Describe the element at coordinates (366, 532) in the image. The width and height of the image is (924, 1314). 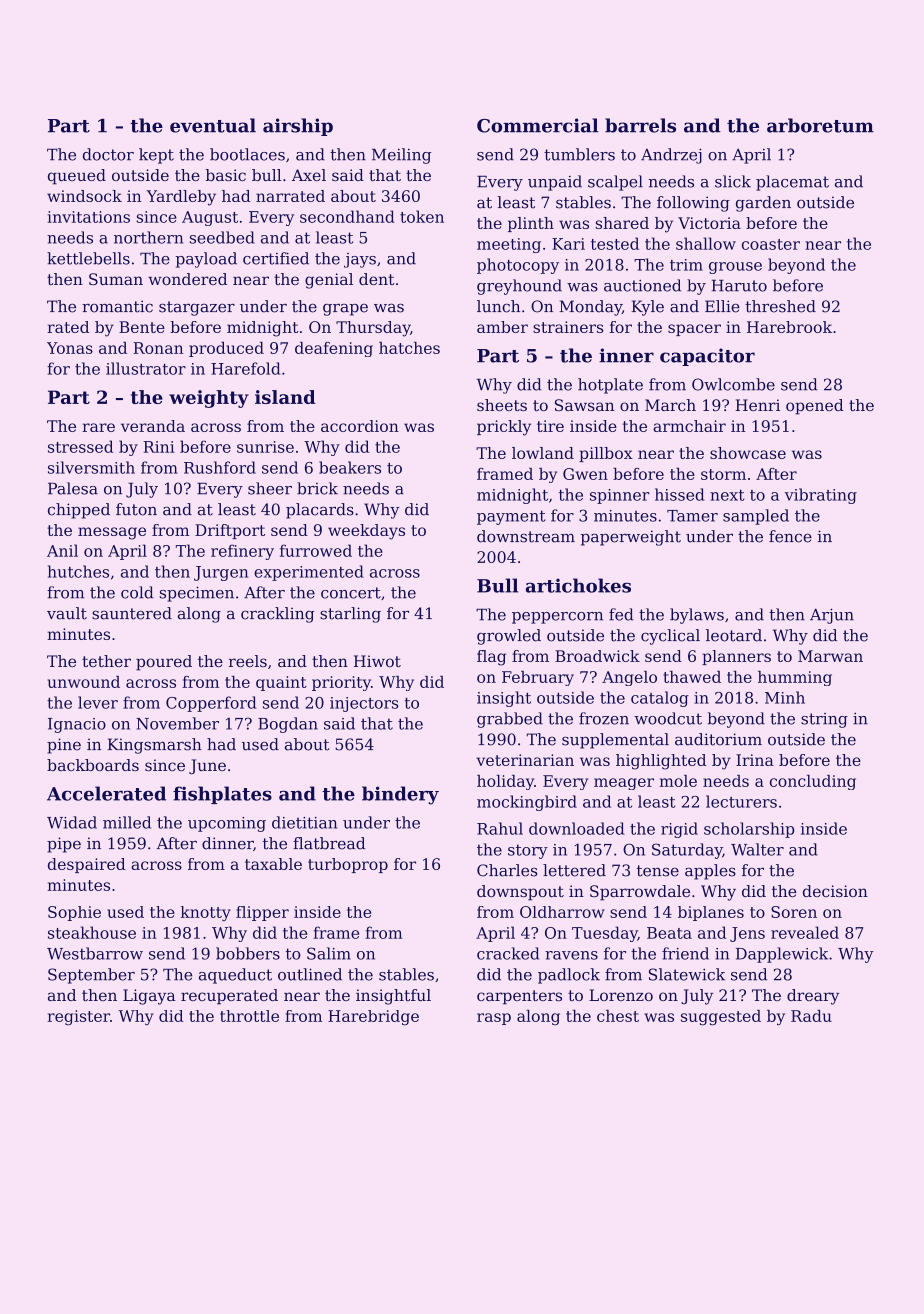
I see `weekdays` at that location.
